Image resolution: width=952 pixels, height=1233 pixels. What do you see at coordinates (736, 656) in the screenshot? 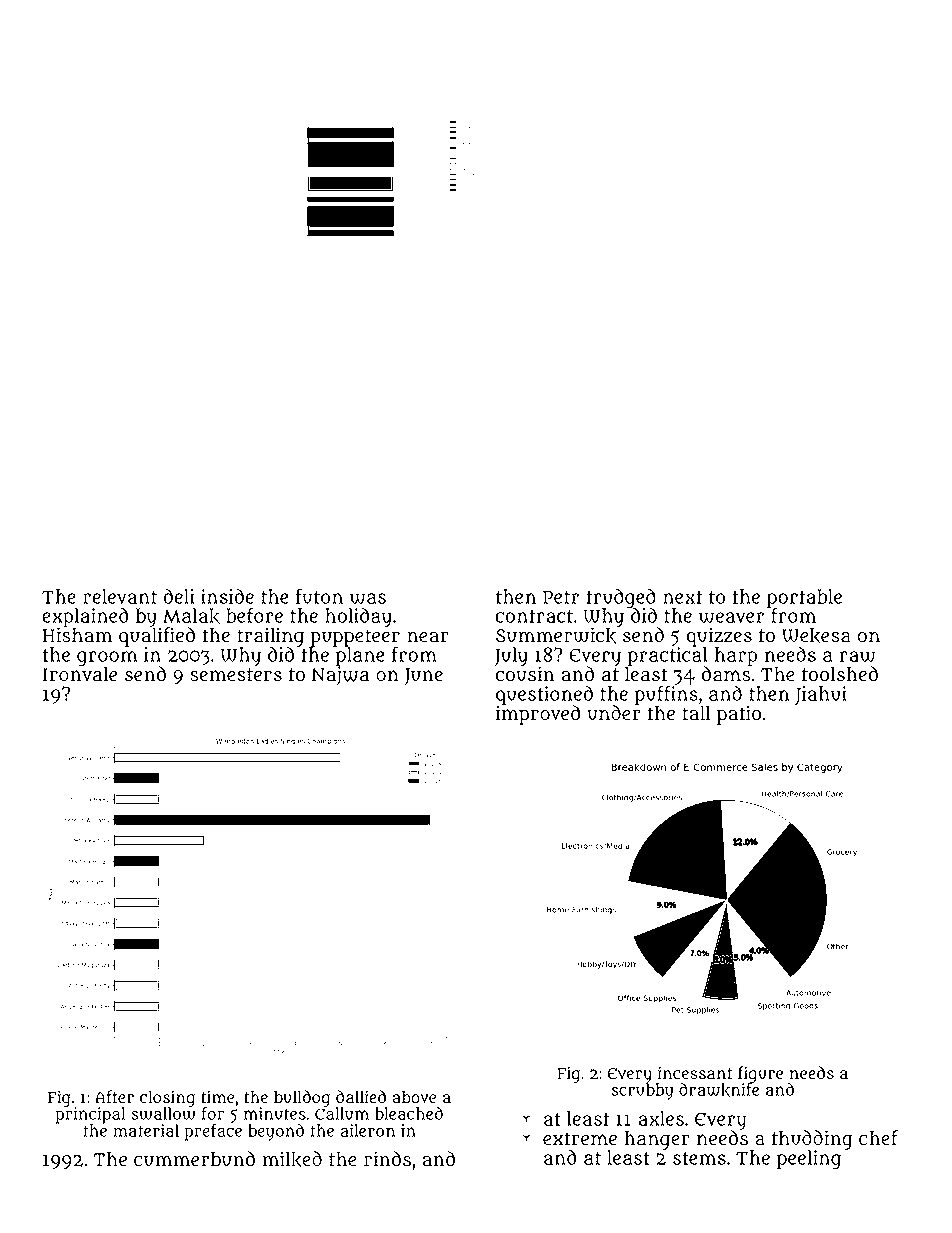
I see `harp` at bounding box center [736, 656].
